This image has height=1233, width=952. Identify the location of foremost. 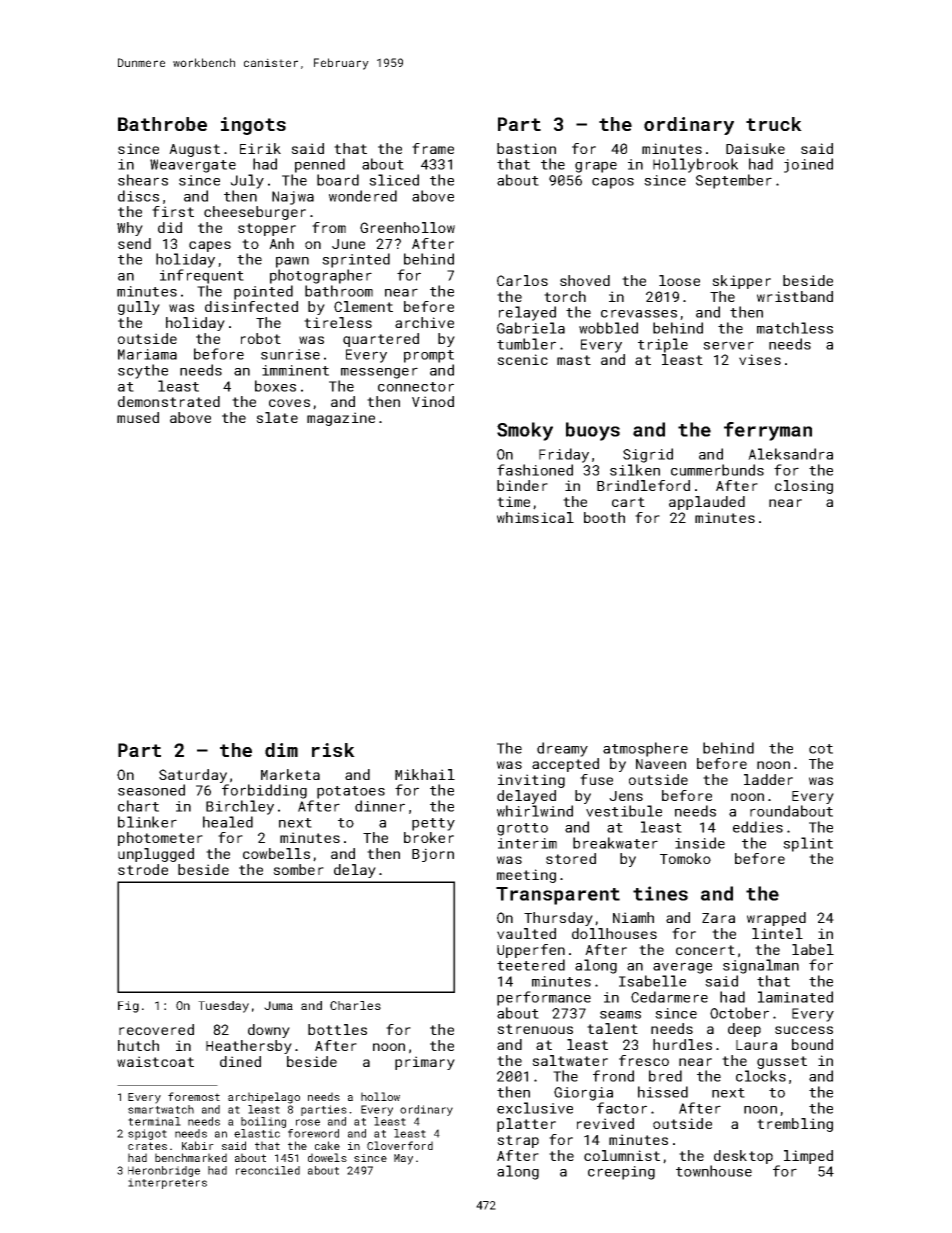
(194, 1096).
